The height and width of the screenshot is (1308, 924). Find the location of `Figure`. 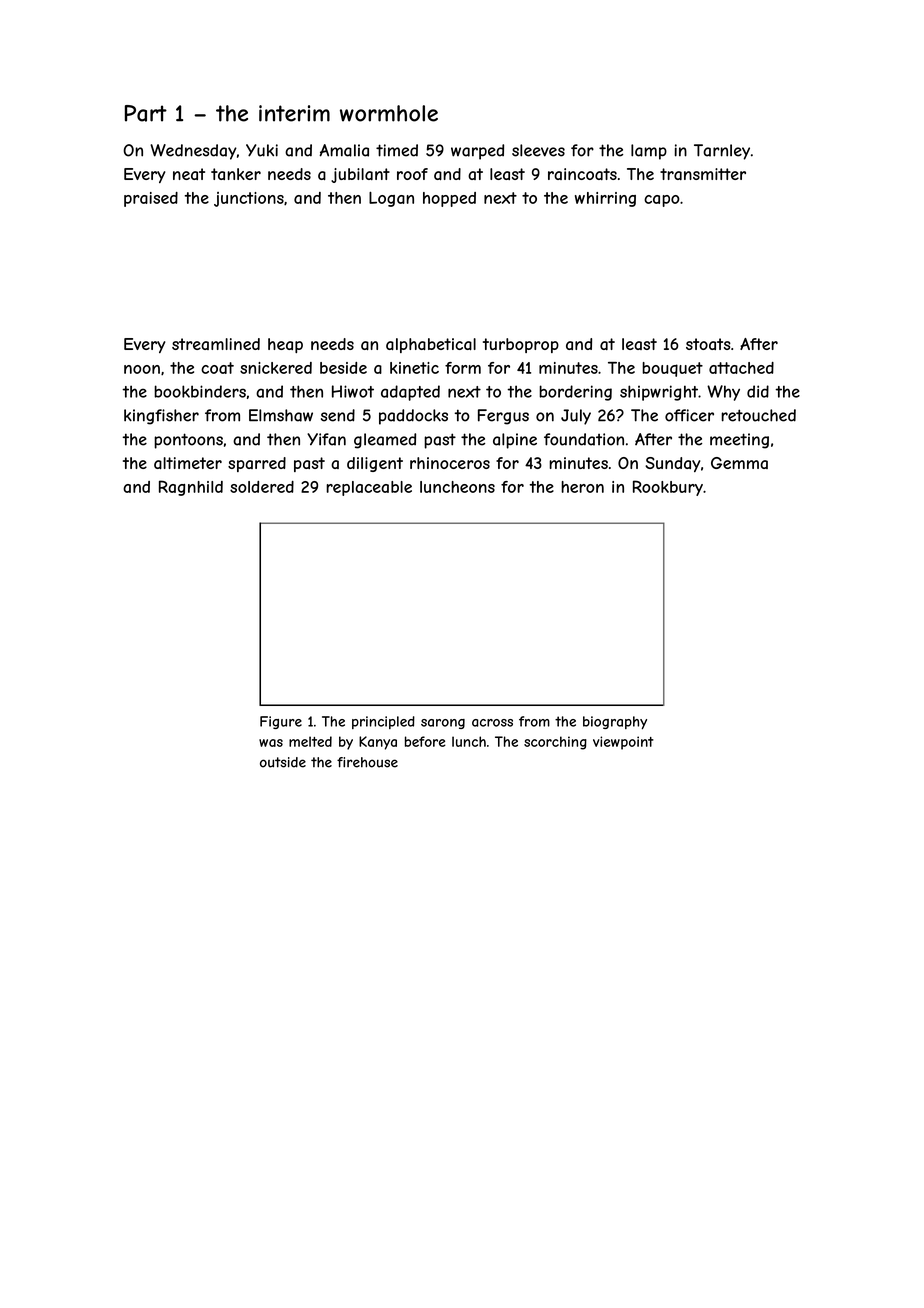

Figure is located at coordinates (281, 722).
